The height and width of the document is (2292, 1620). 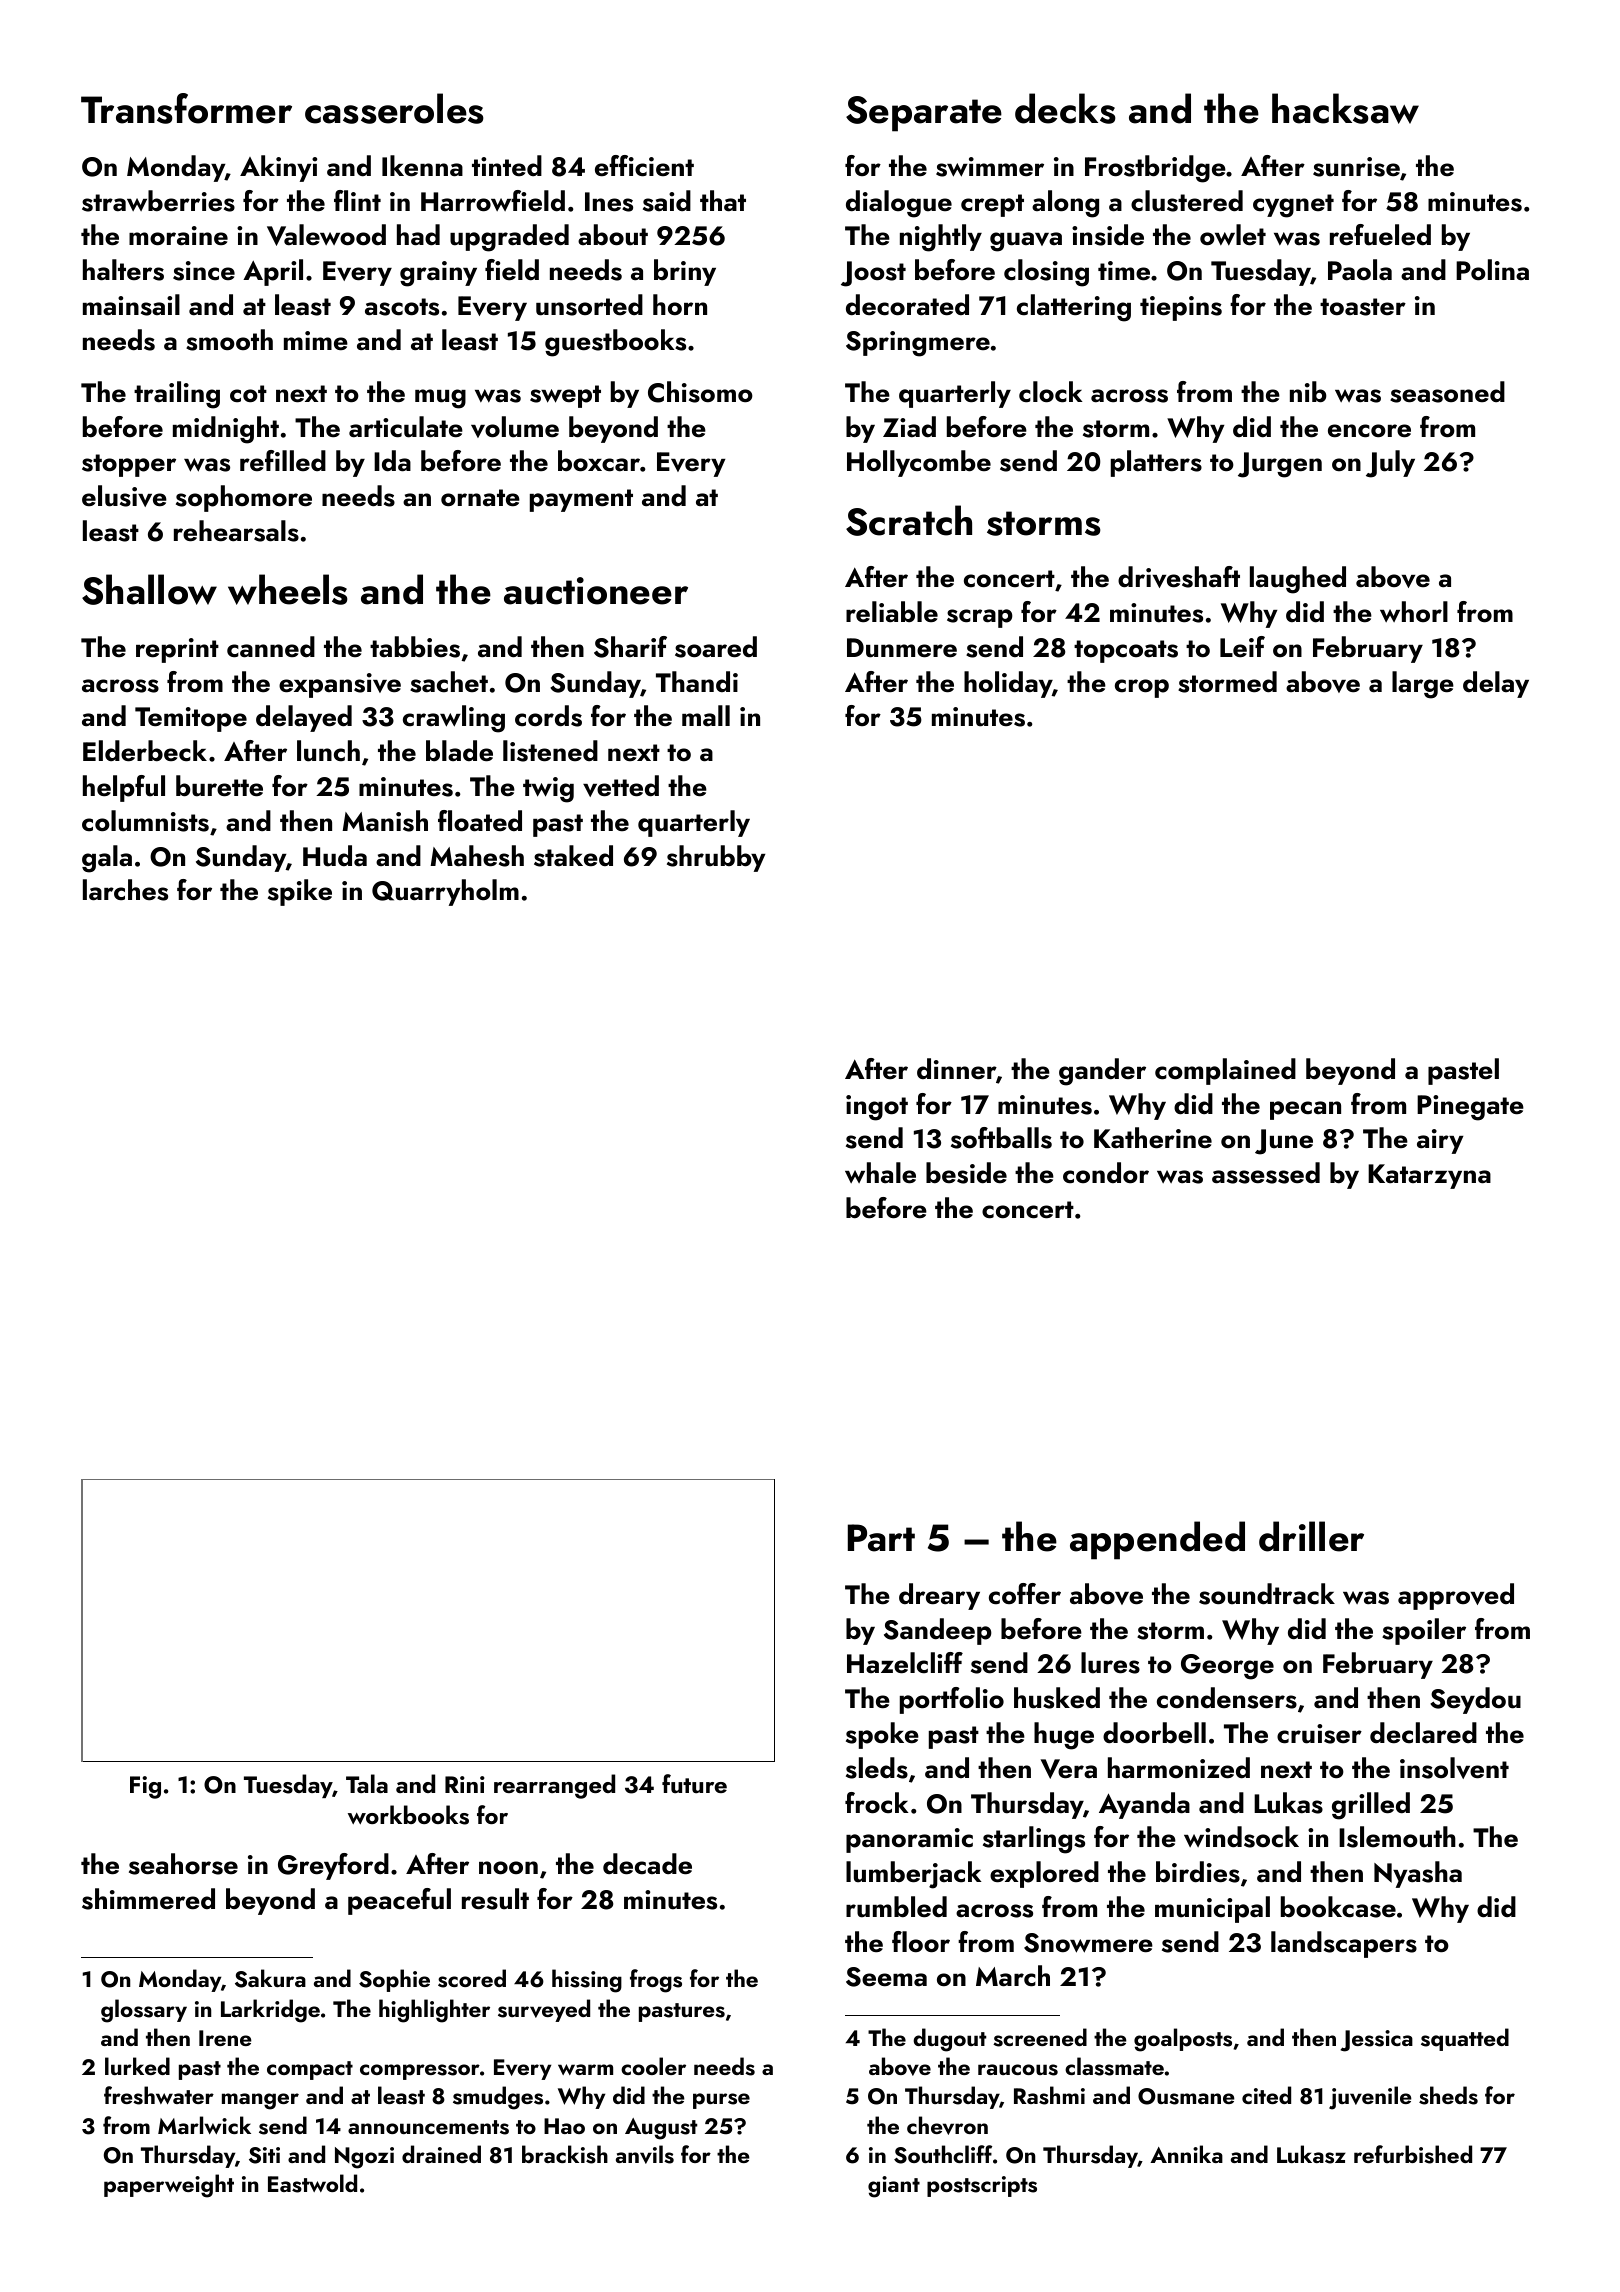 I want to click on appended, so click(x=1157, y=1540).
